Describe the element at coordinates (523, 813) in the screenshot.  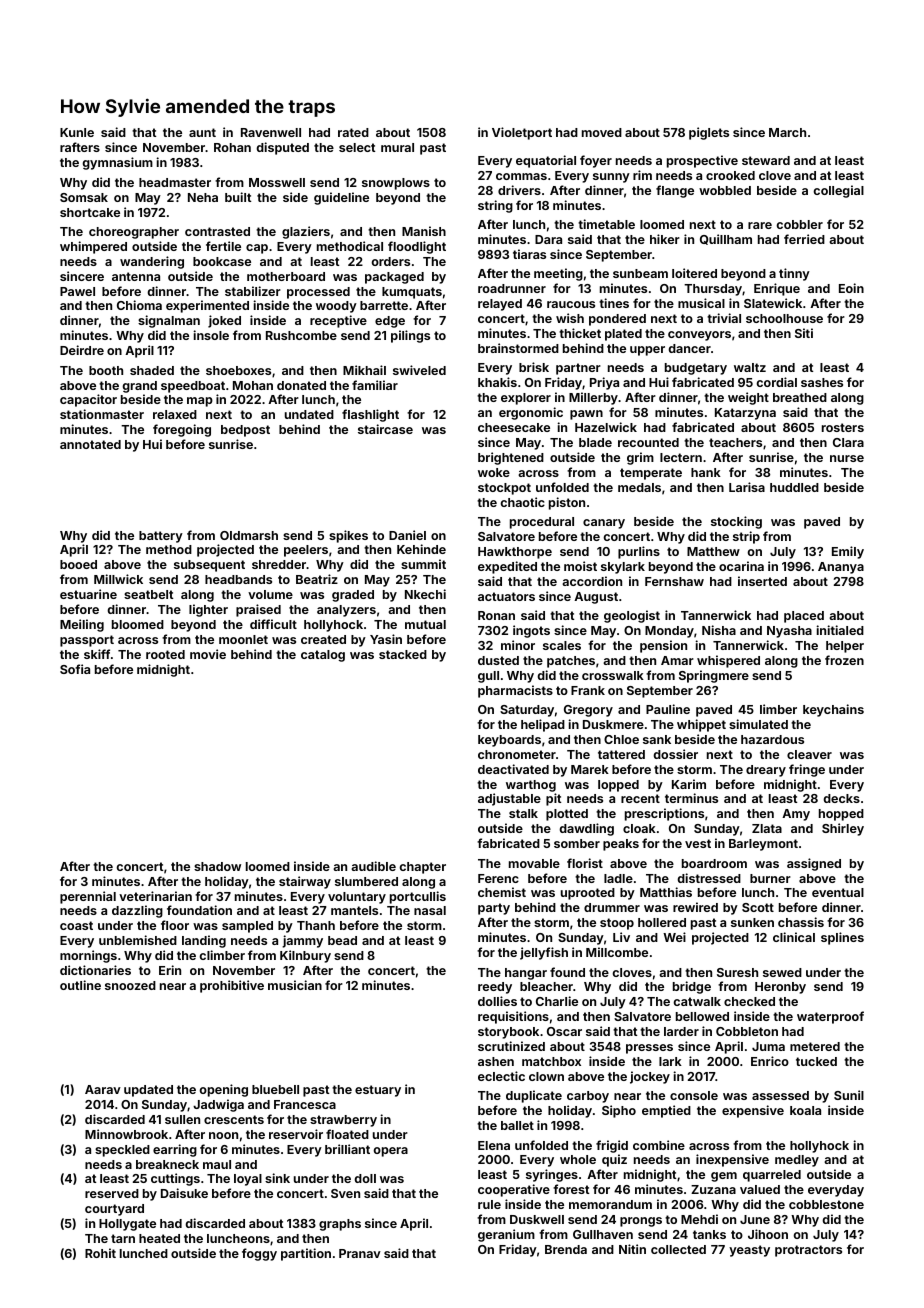
I see `stalk` at that location.
